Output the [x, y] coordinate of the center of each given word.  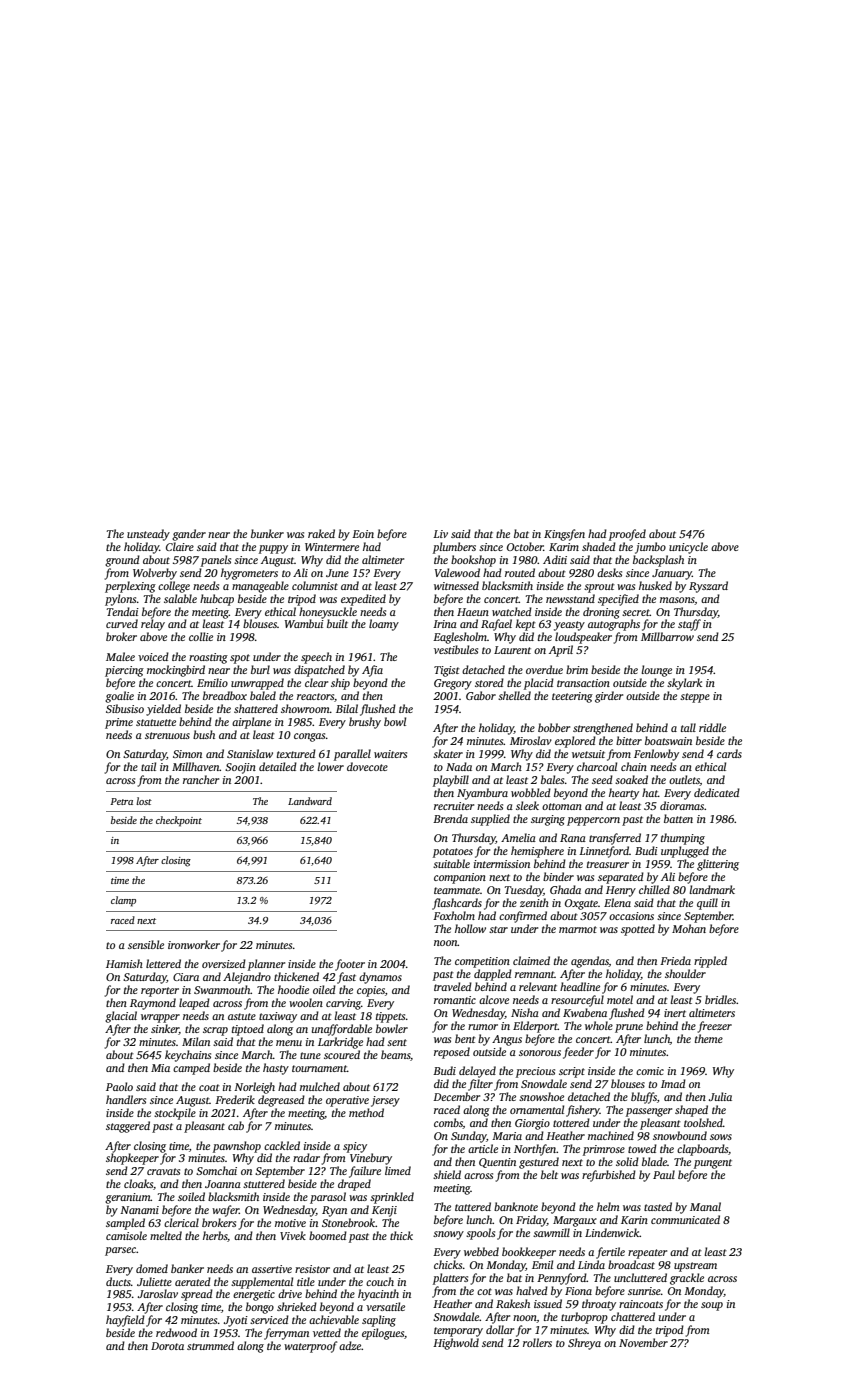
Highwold [456, 1344]
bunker [267, 533]
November [643, 1342]
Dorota [167, 1346]
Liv [440, 534]
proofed [627, 535]
